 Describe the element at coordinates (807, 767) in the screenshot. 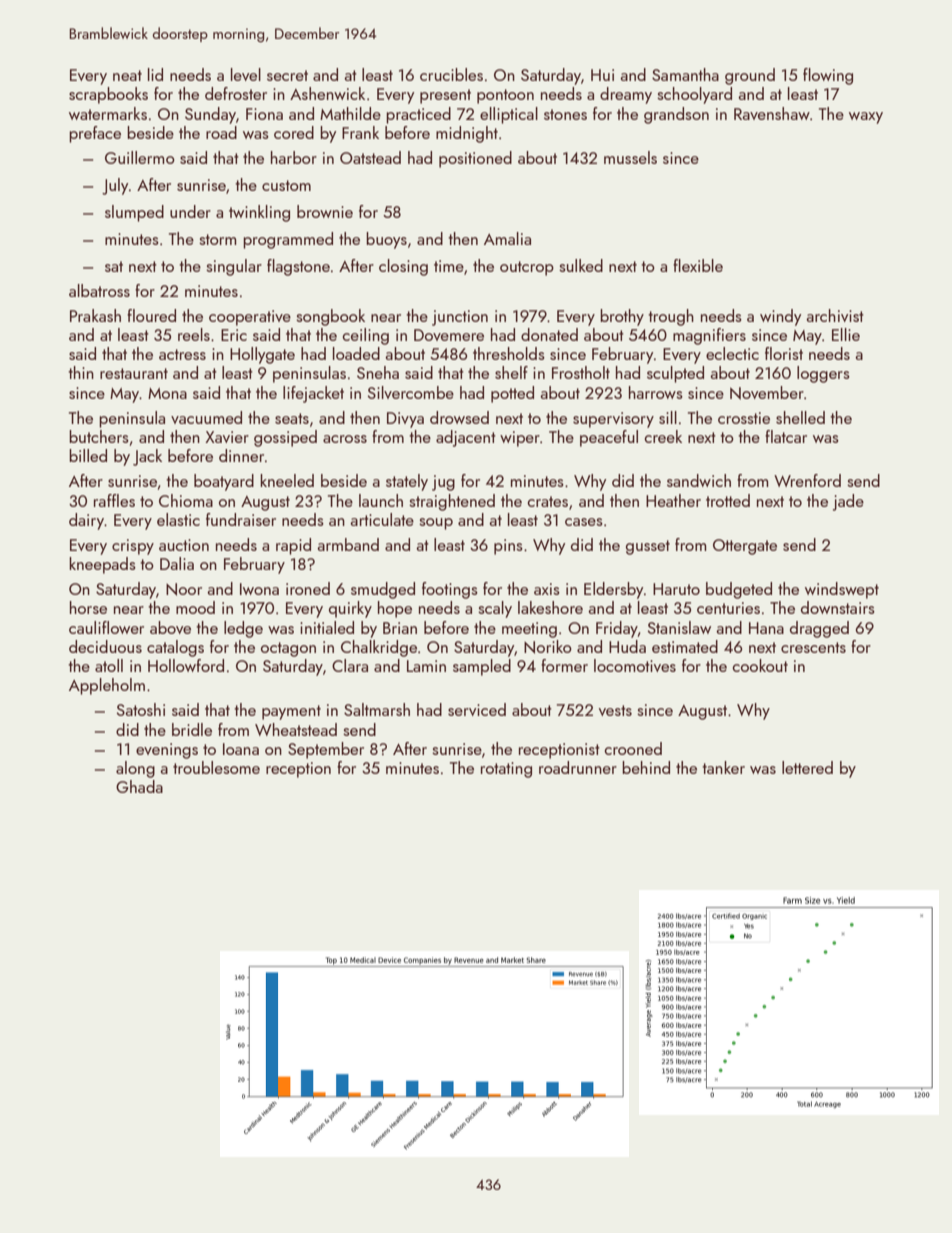

I see `lettered` at that location.
